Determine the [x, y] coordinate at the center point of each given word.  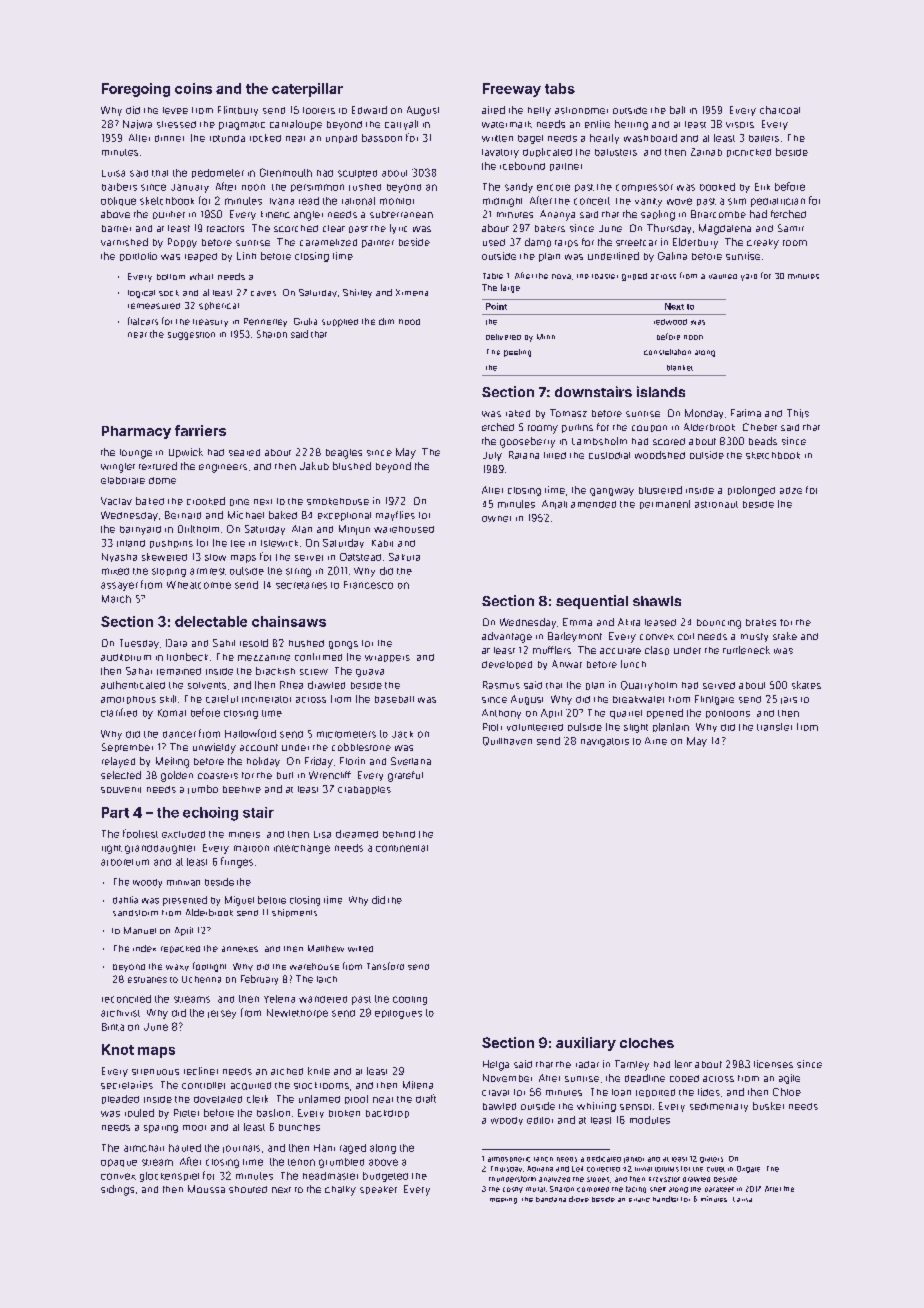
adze [791, 490]
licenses [773, 1064]
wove [679, 201]
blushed [352, 466]
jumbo [203, 789]
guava [370, 673]
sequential [592, 602]
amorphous [128, 700]
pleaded [120, 1099]
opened [665, 714]
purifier [169, 215]
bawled [499, 1106]
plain [549, 257]
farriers [200, 430]
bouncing [719, 624]
